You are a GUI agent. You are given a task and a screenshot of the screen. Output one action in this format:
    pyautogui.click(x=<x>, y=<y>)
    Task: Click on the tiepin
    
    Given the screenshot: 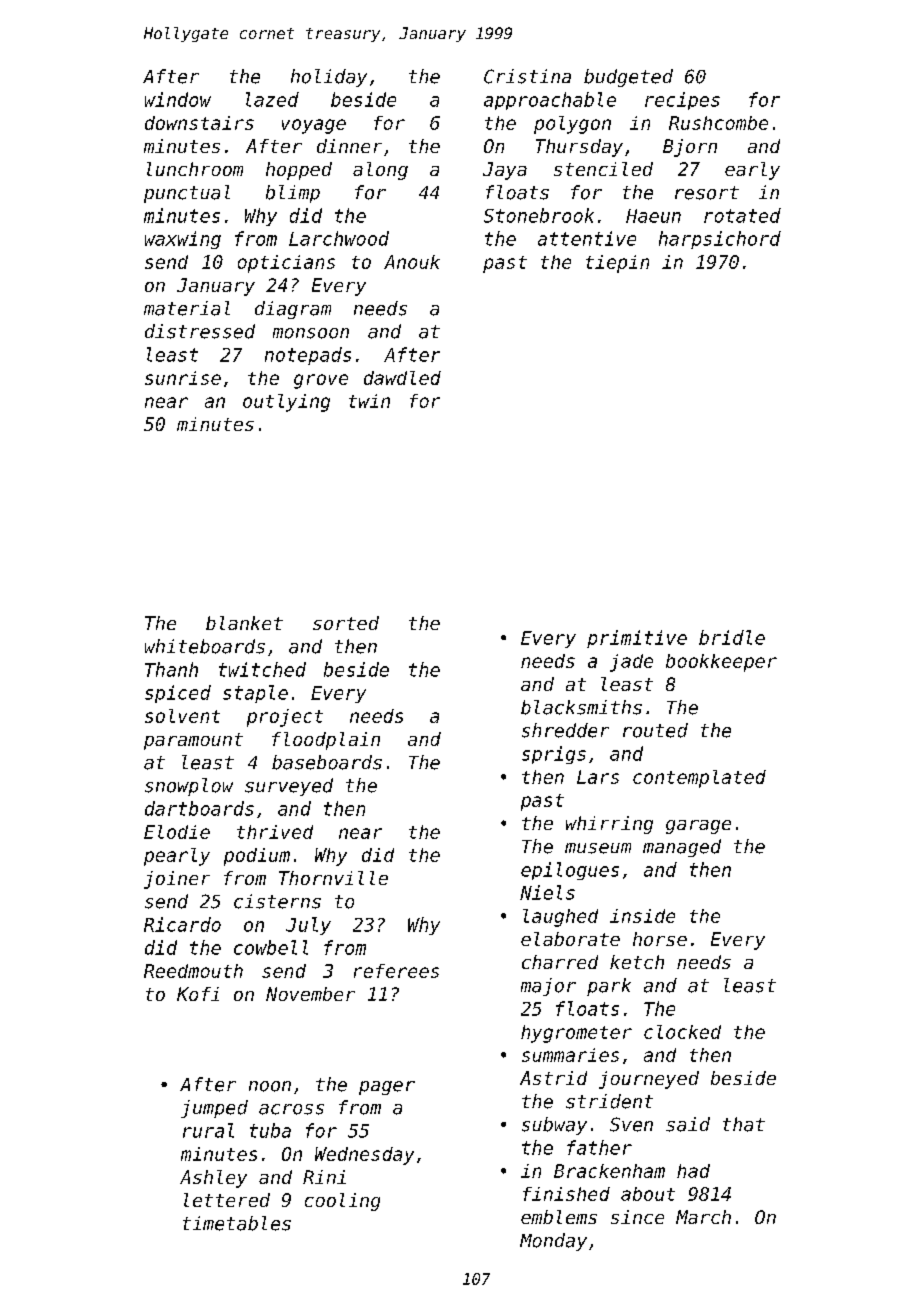 What is the action you would take?
    pyautogui.click(x=617, y=264)
